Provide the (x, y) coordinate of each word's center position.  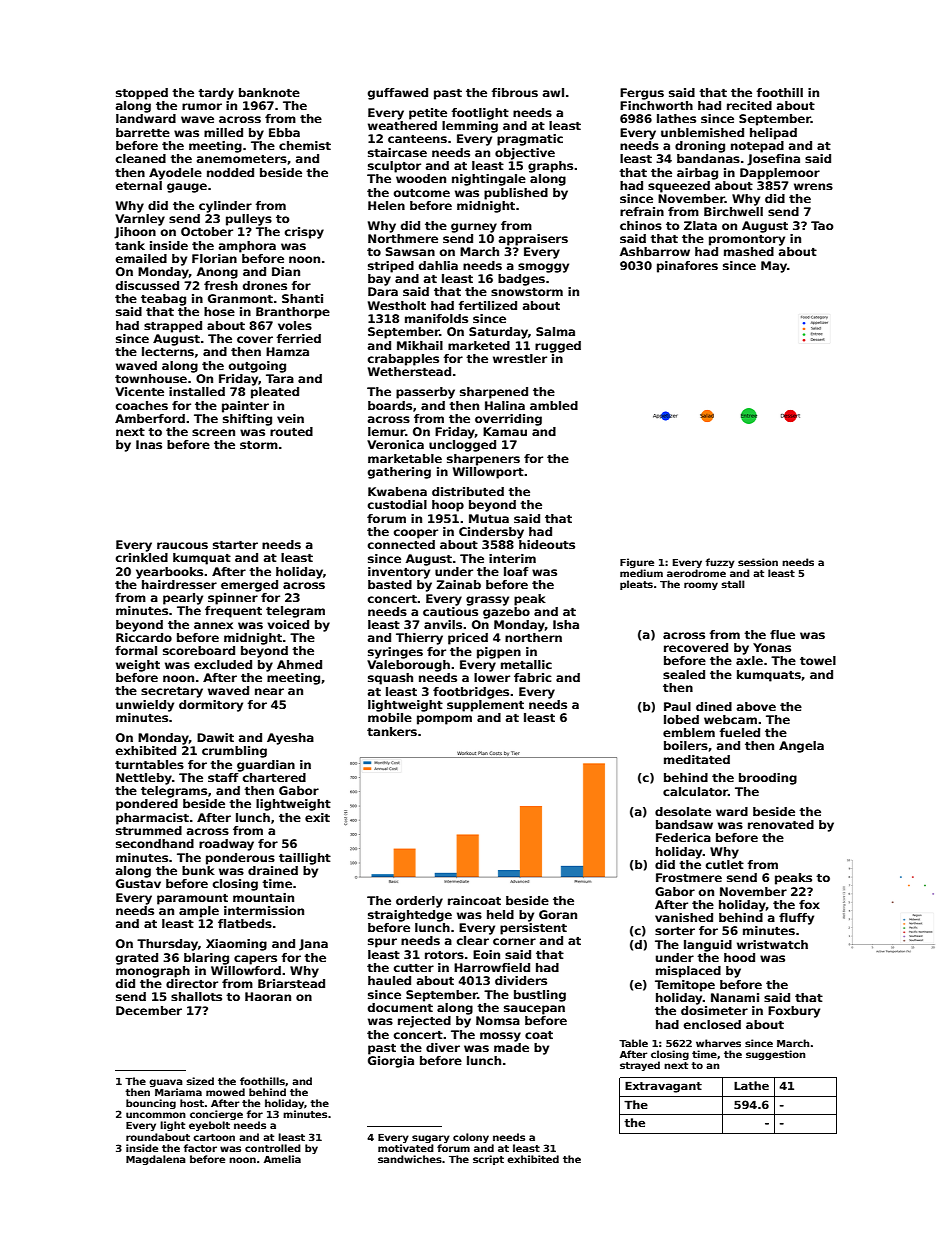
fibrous (515, 92)
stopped (142, 94)
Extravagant (663, 1087)
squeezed (679, 187)
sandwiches (410, 1159)
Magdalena (156, 1160)
